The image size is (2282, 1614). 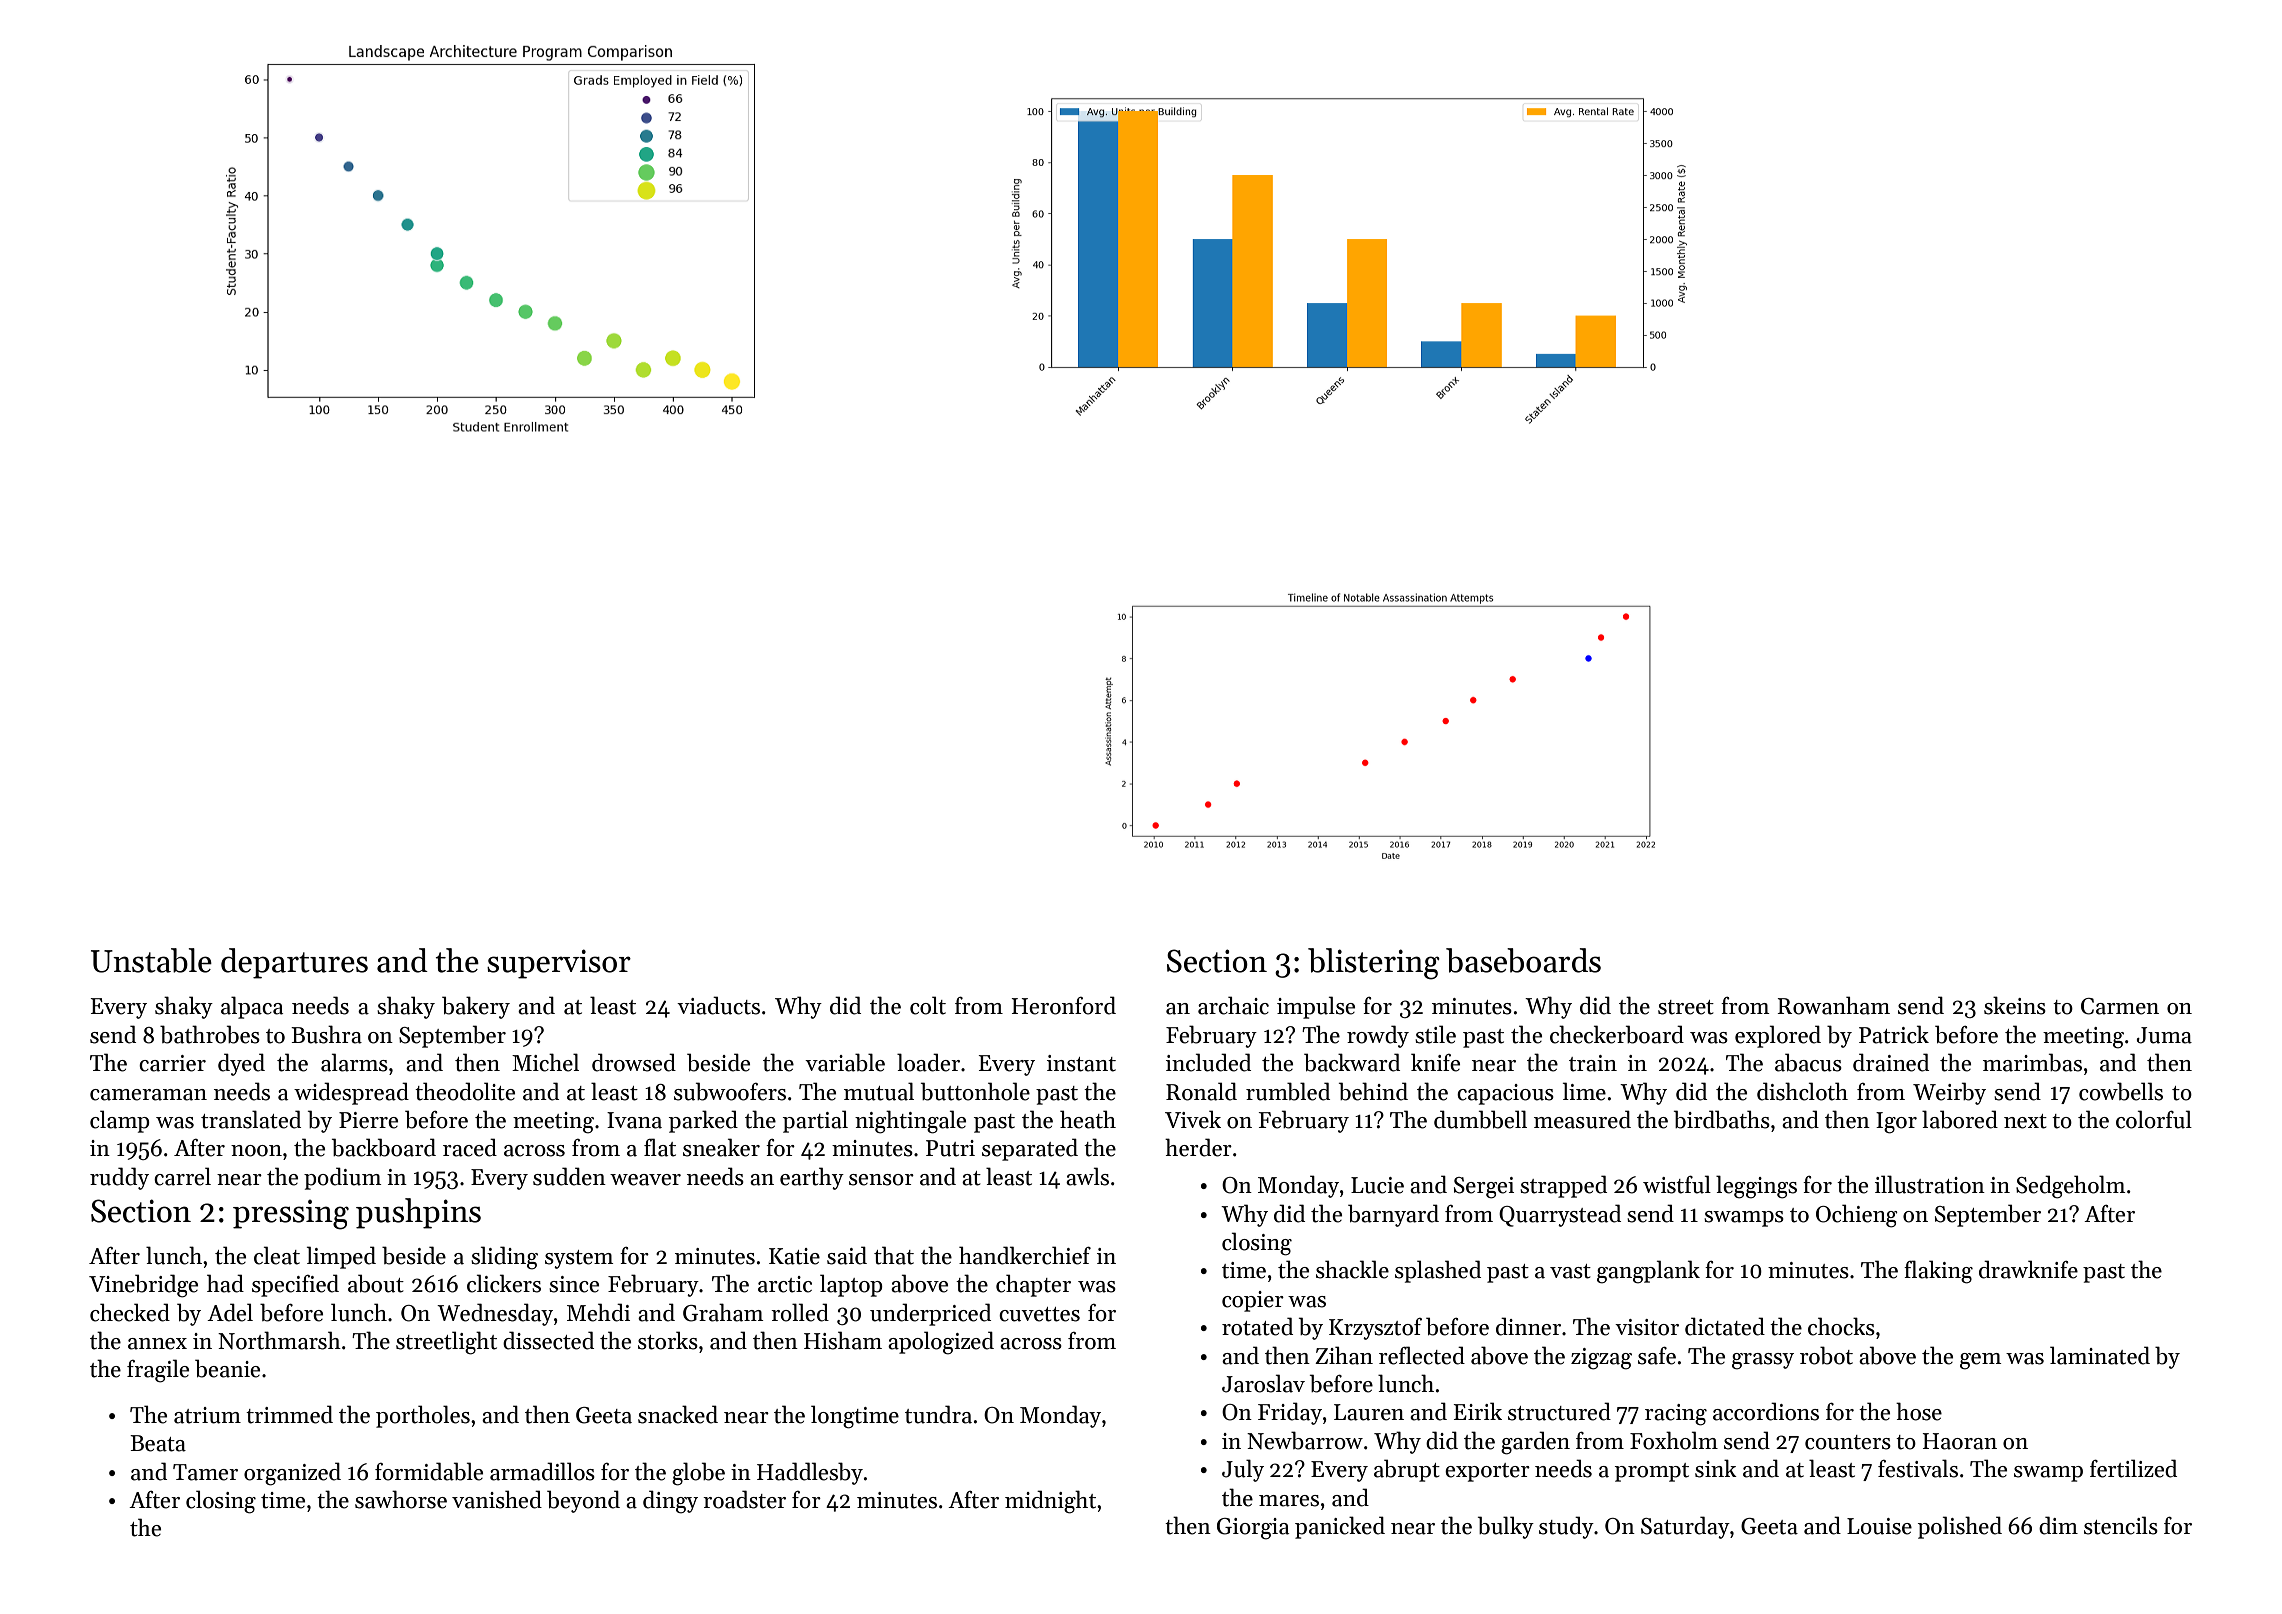 What do you see at coordinates (1374, 964) in the page?
I see `blistering` at bounding box center [1374, 964].
